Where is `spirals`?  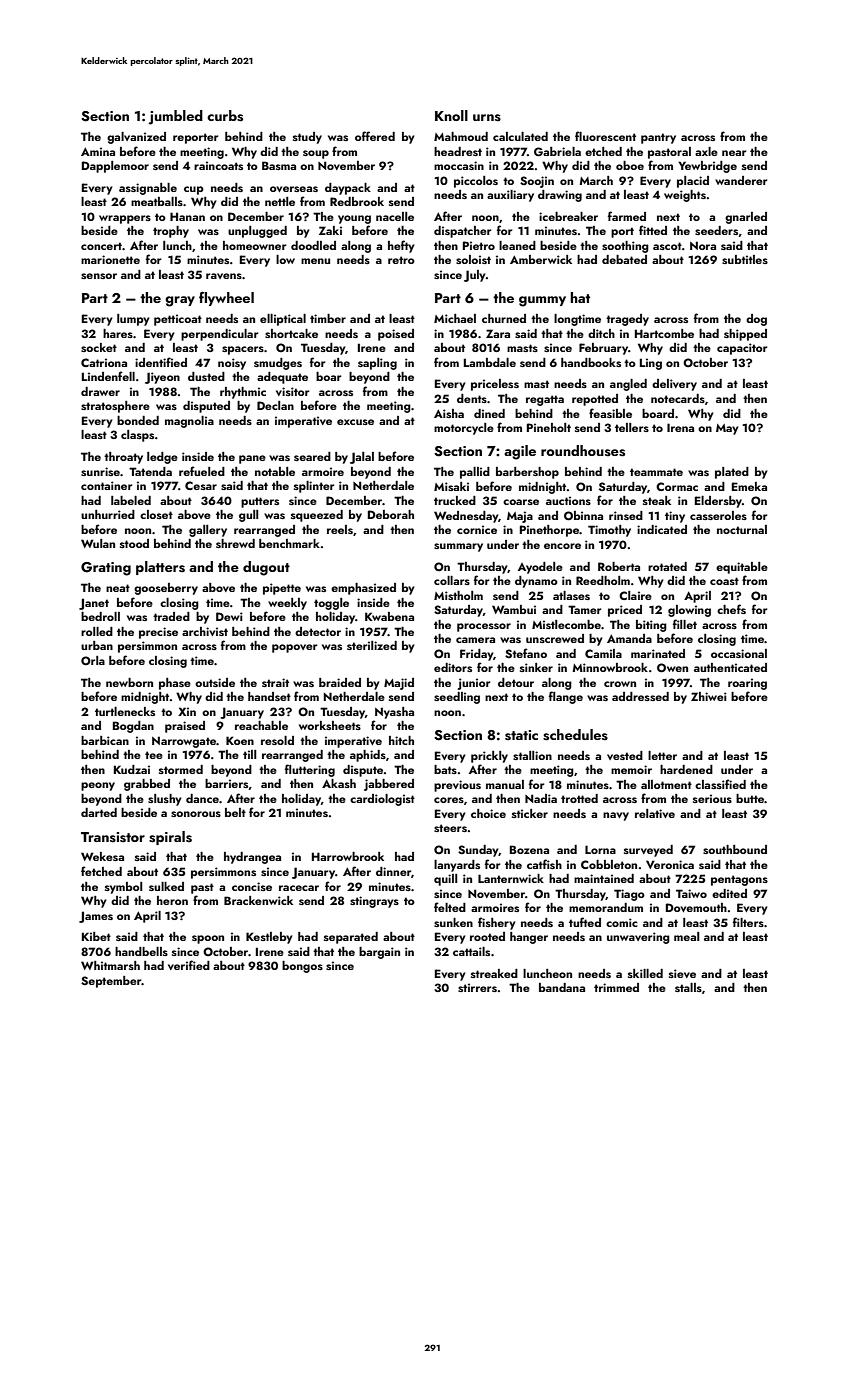
spirals is located at coordinates (170, 838).
